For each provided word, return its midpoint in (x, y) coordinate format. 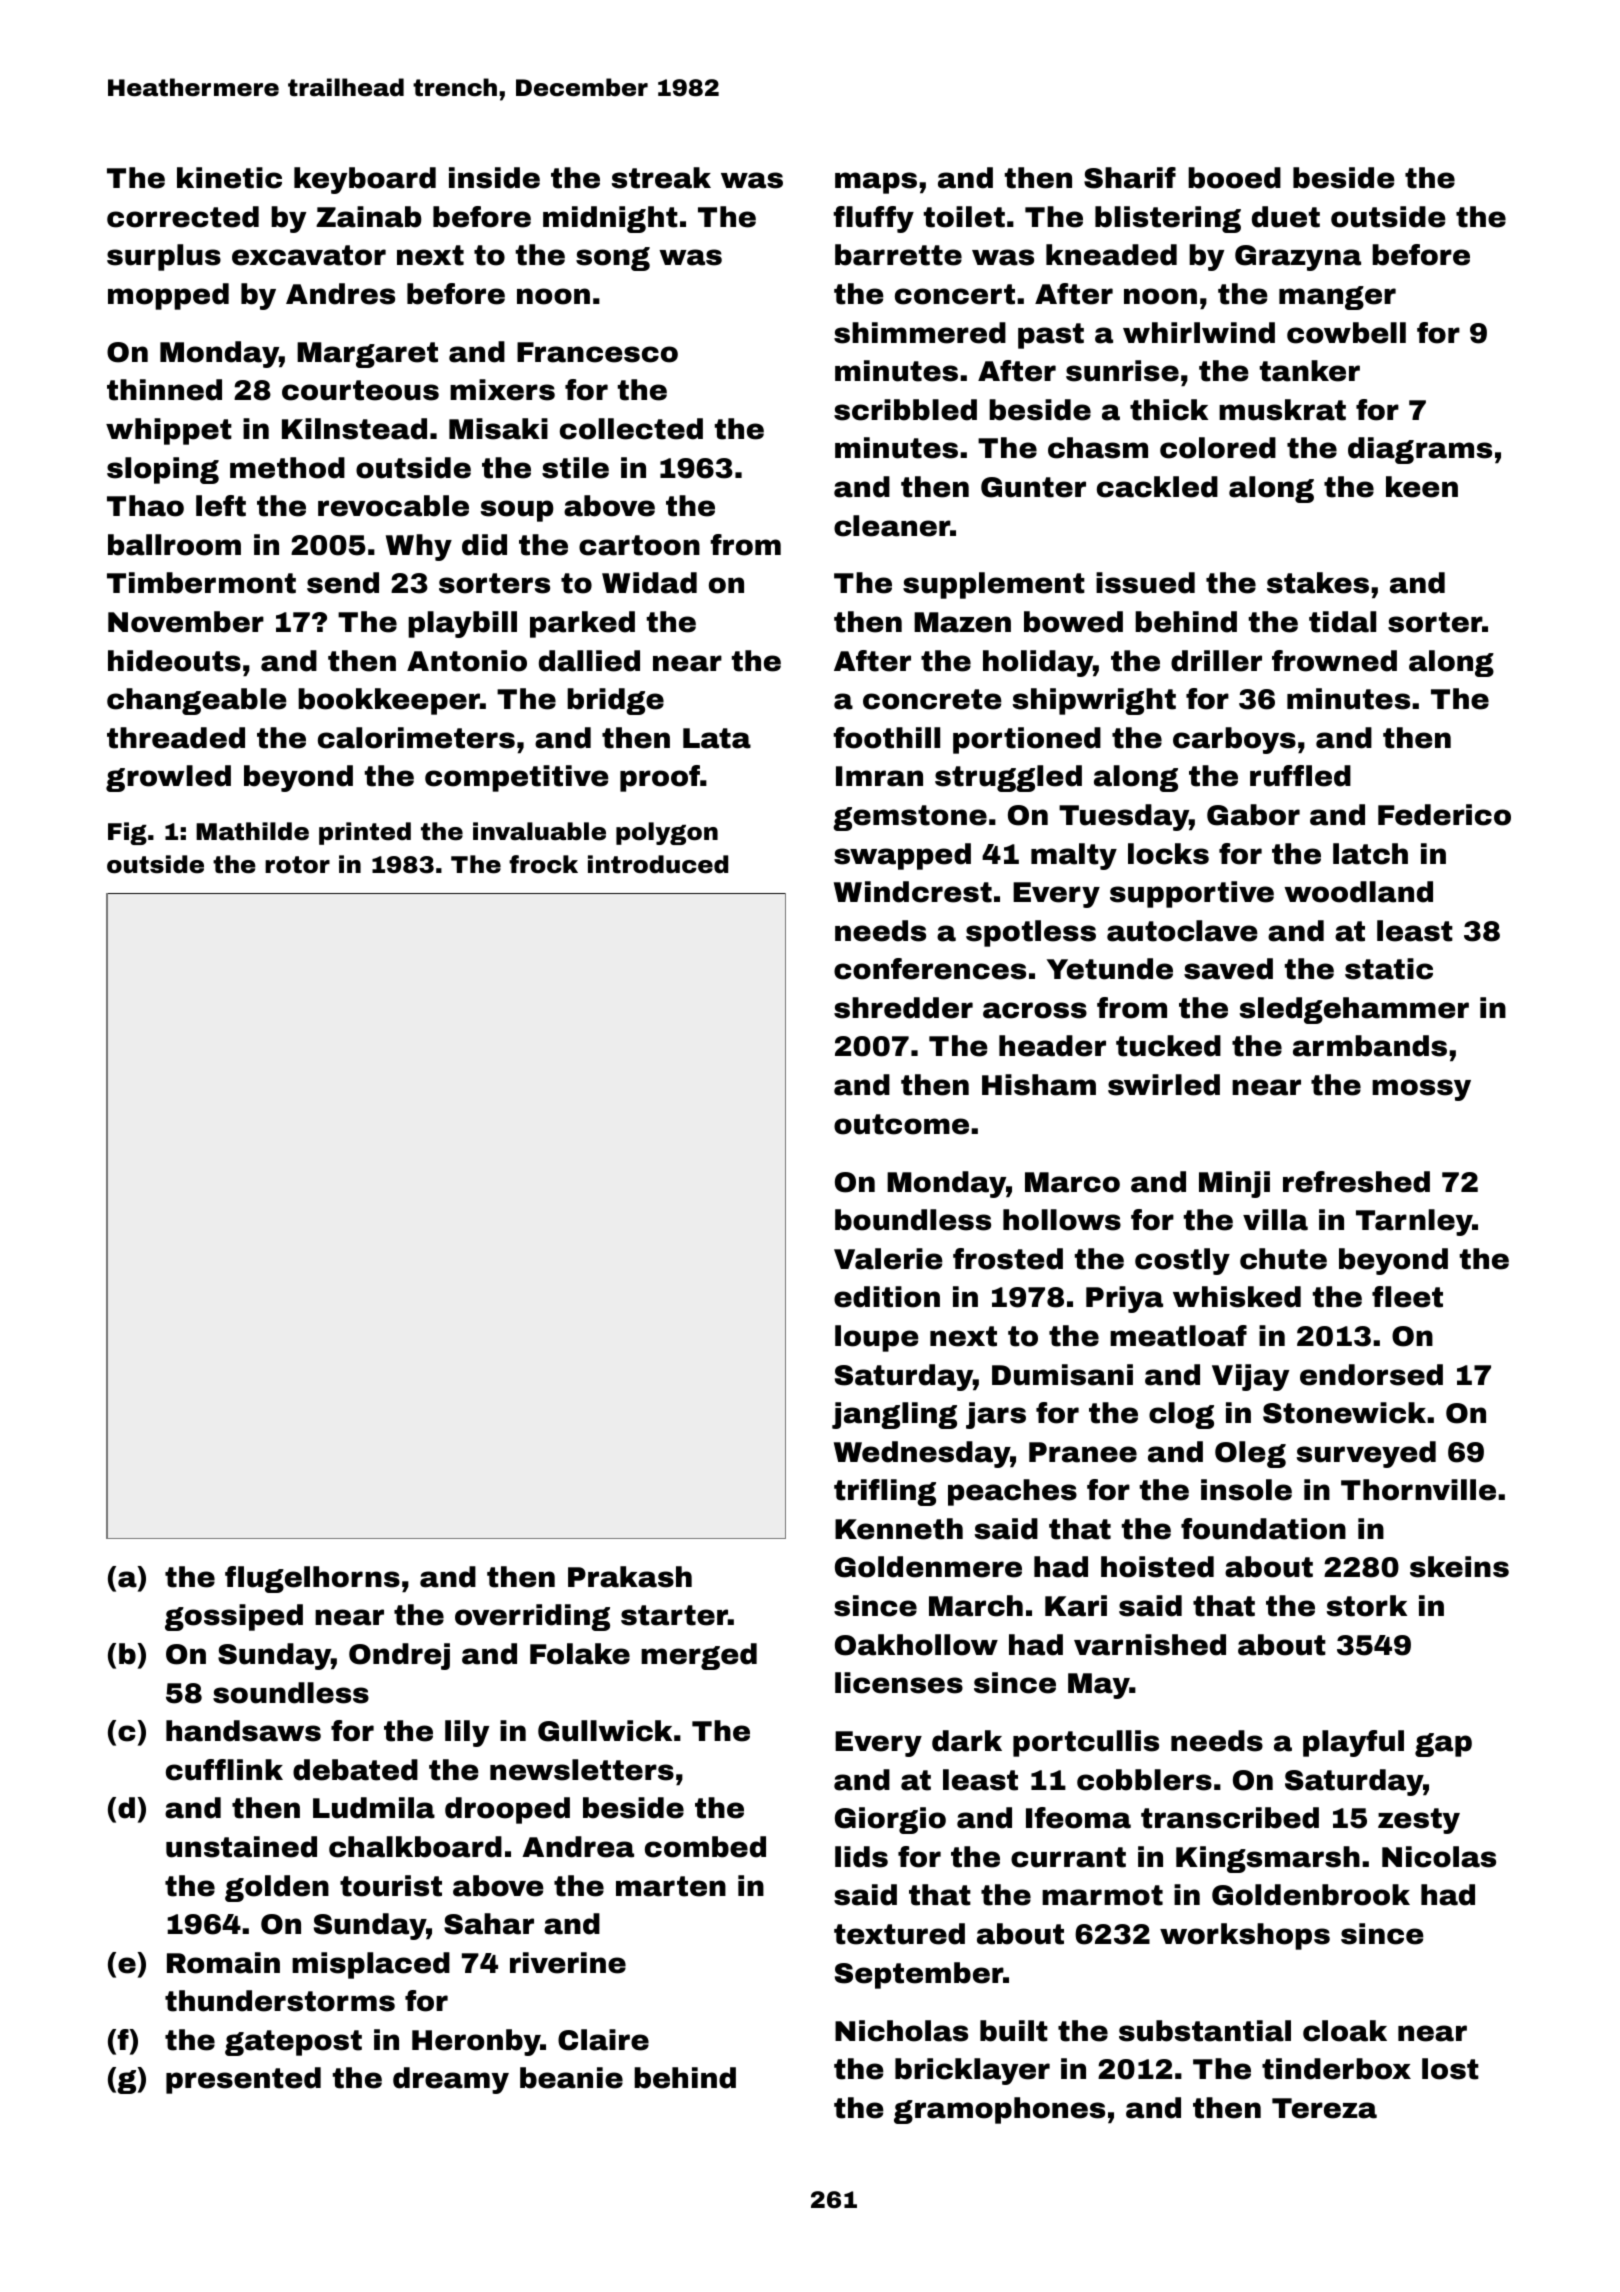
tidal (1342, 622)
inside (494, 178)
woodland (1358, 892)
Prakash (630, 1577)
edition (887, 1297)
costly (1182, 1261)
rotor (297, 865)
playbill (462, 624)
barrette (898, 255)
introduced (658, 864)
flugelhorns (312, 1579)
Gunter (1033, 487)
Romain (223, 1963)
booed (1234, 178)
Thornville (1418, 1490)
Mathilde (252, 831)
